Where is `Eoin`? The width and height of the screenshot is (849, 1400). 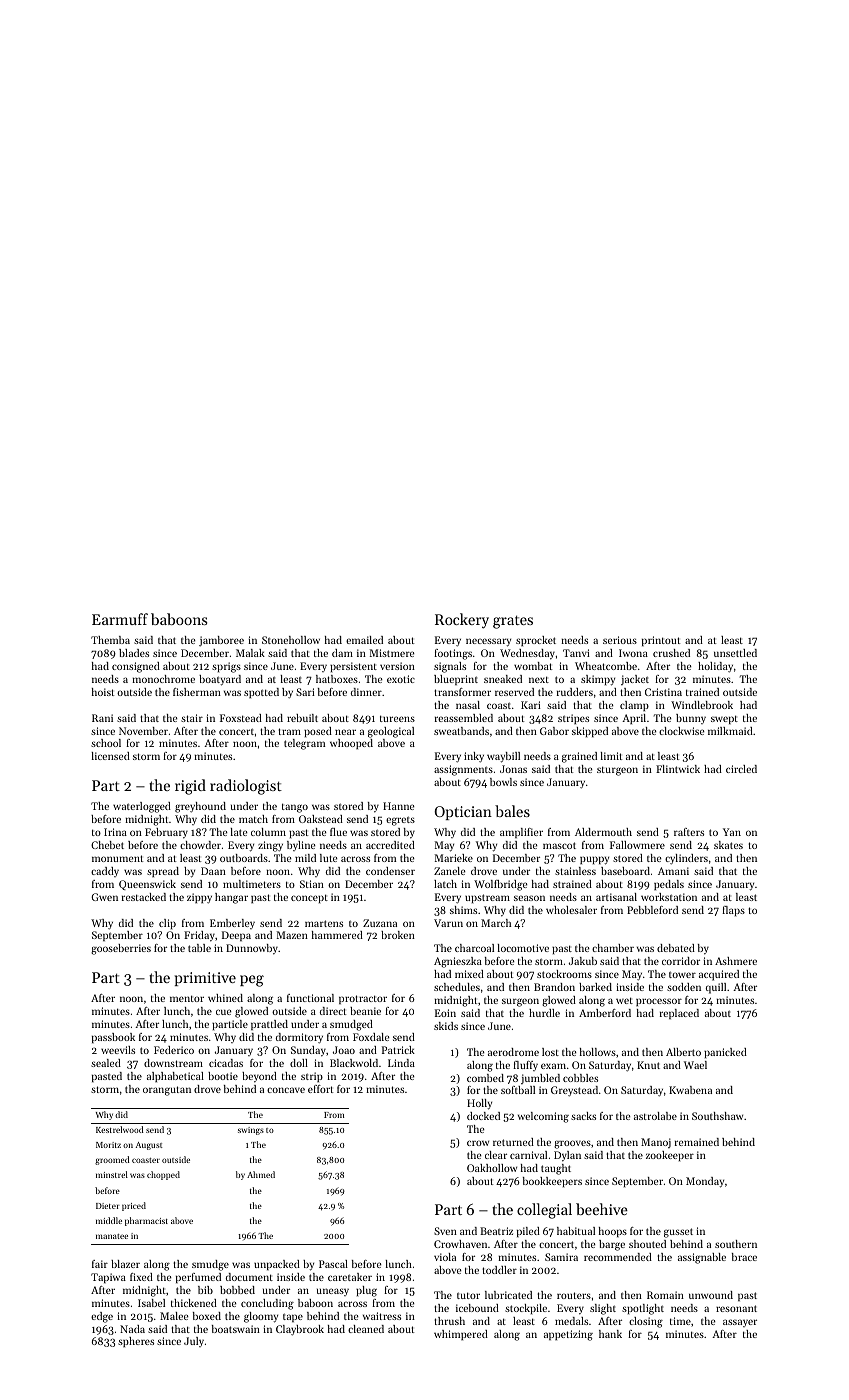
Eoin is located at coordinates (445, 1013).
